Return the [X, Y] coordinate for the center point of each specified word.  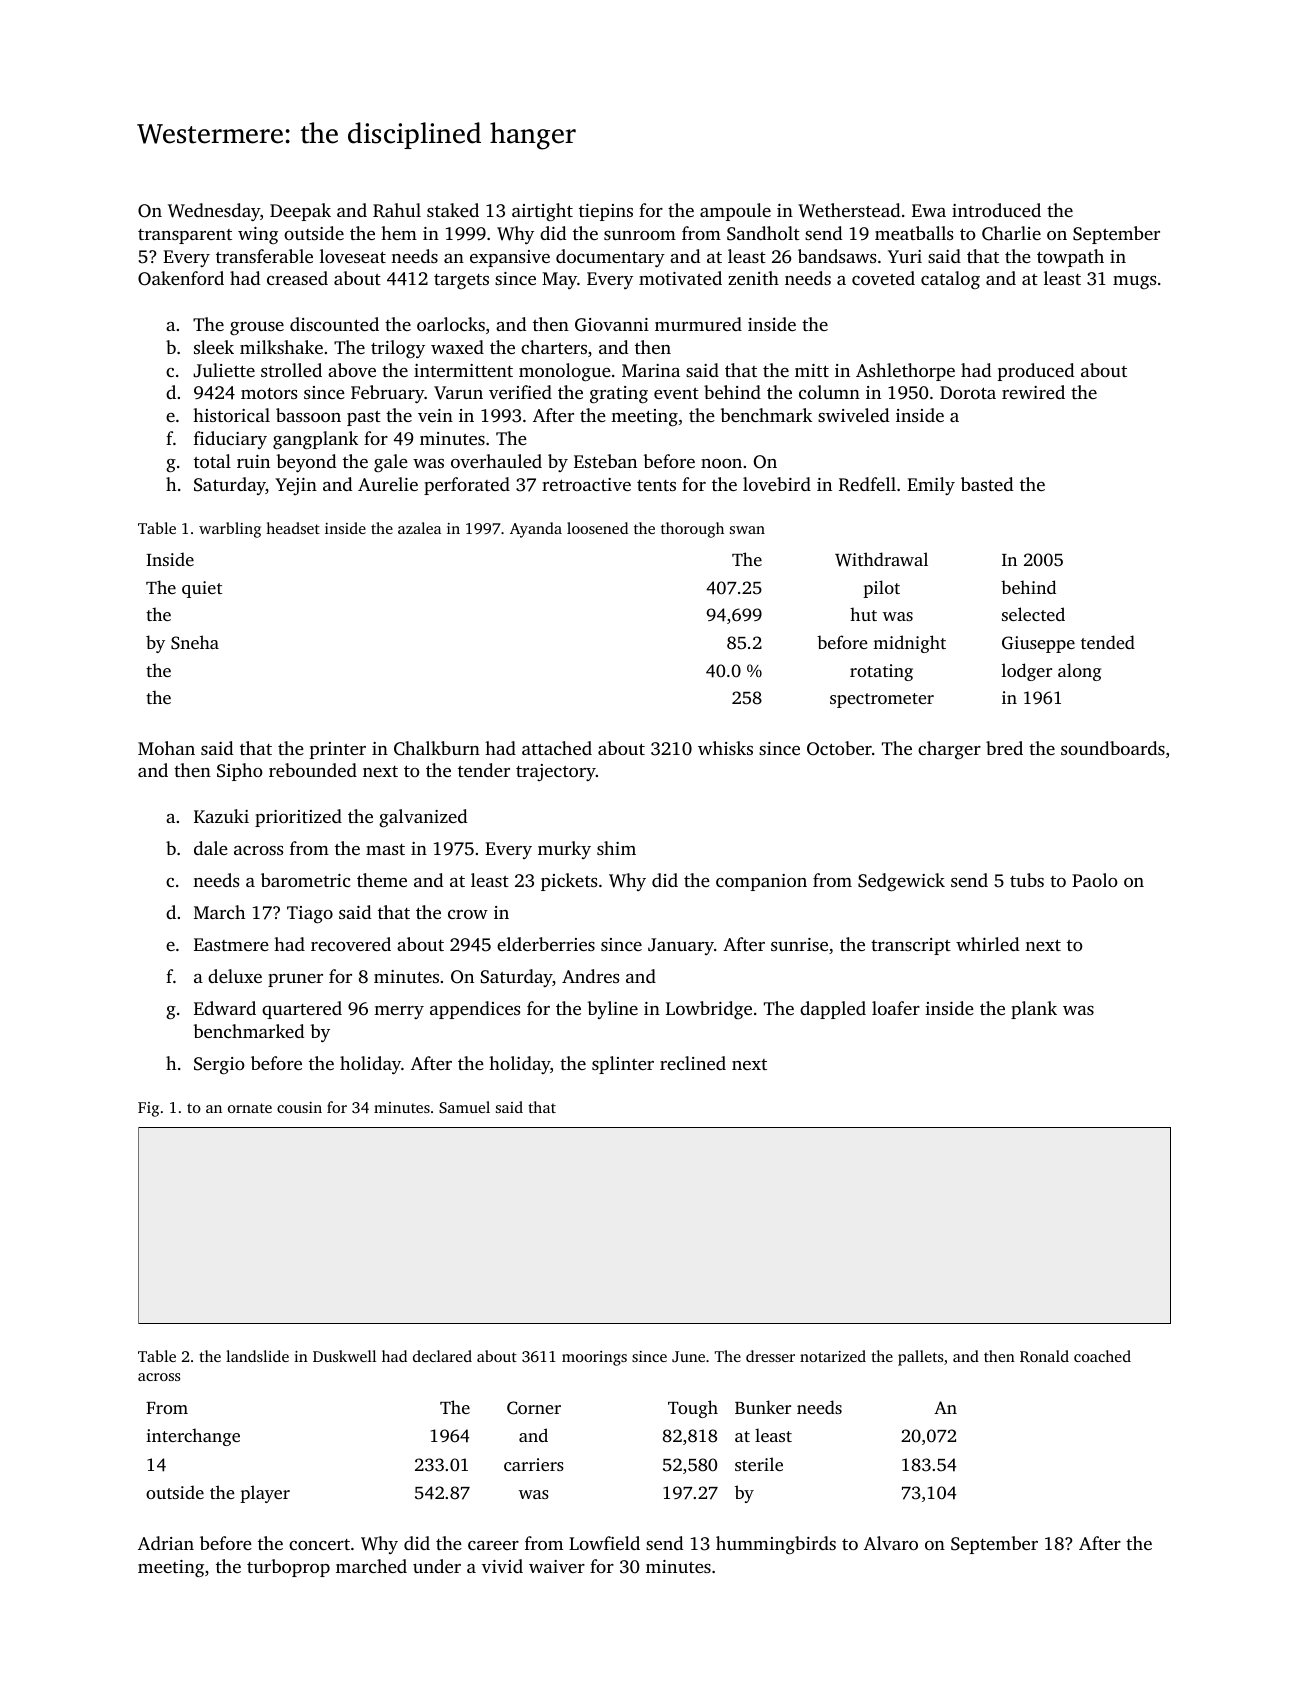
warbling [230, 530]
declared [442, 1356]
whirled [987, 944]
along [1079, 672]
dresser [770, 1356]
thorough [692, 530]
